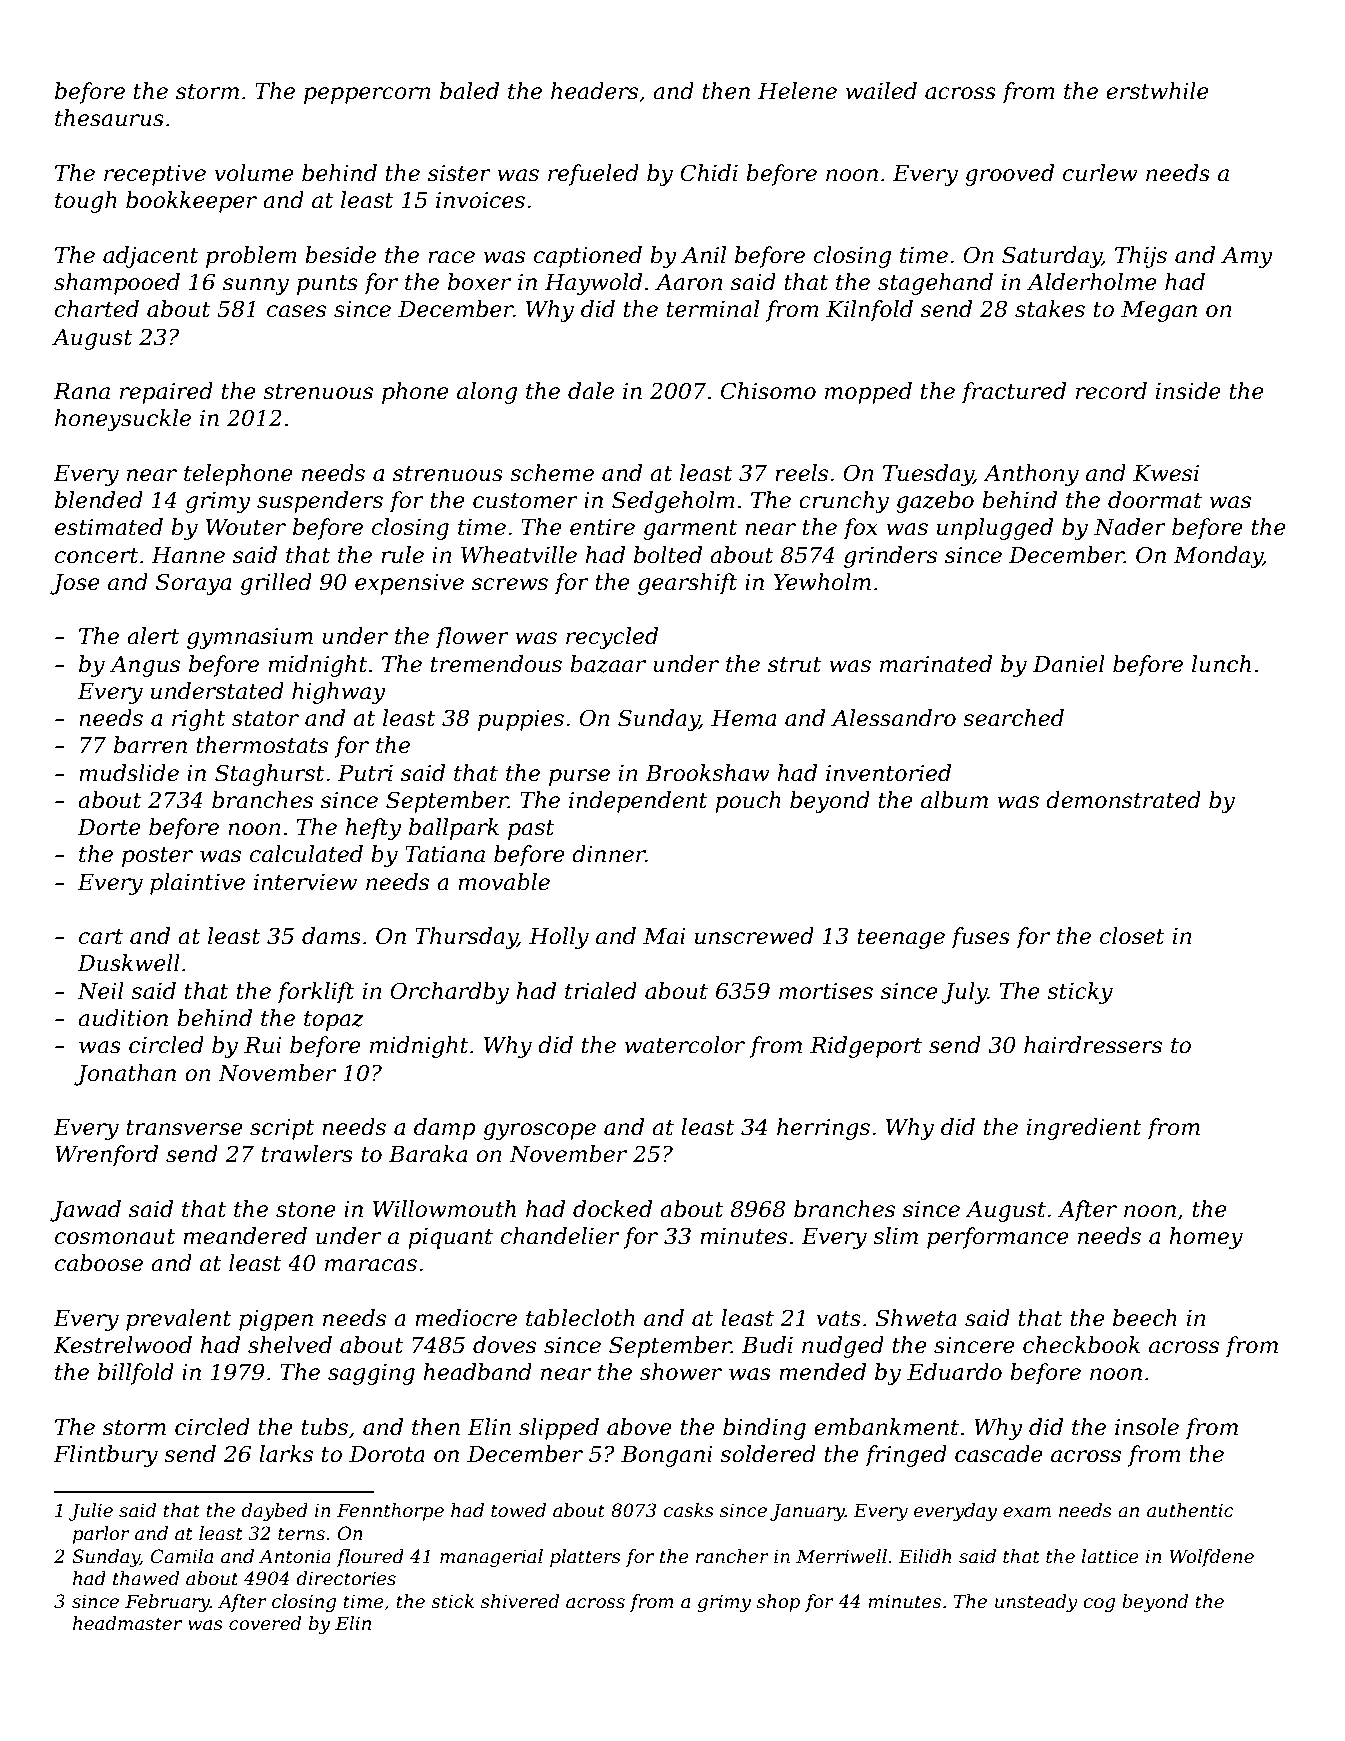 This image has height=1741, width=1345. What do you see at coordinates (1050, 309) in the image?
I see `stakes` at bounding box center [1050, 309].
